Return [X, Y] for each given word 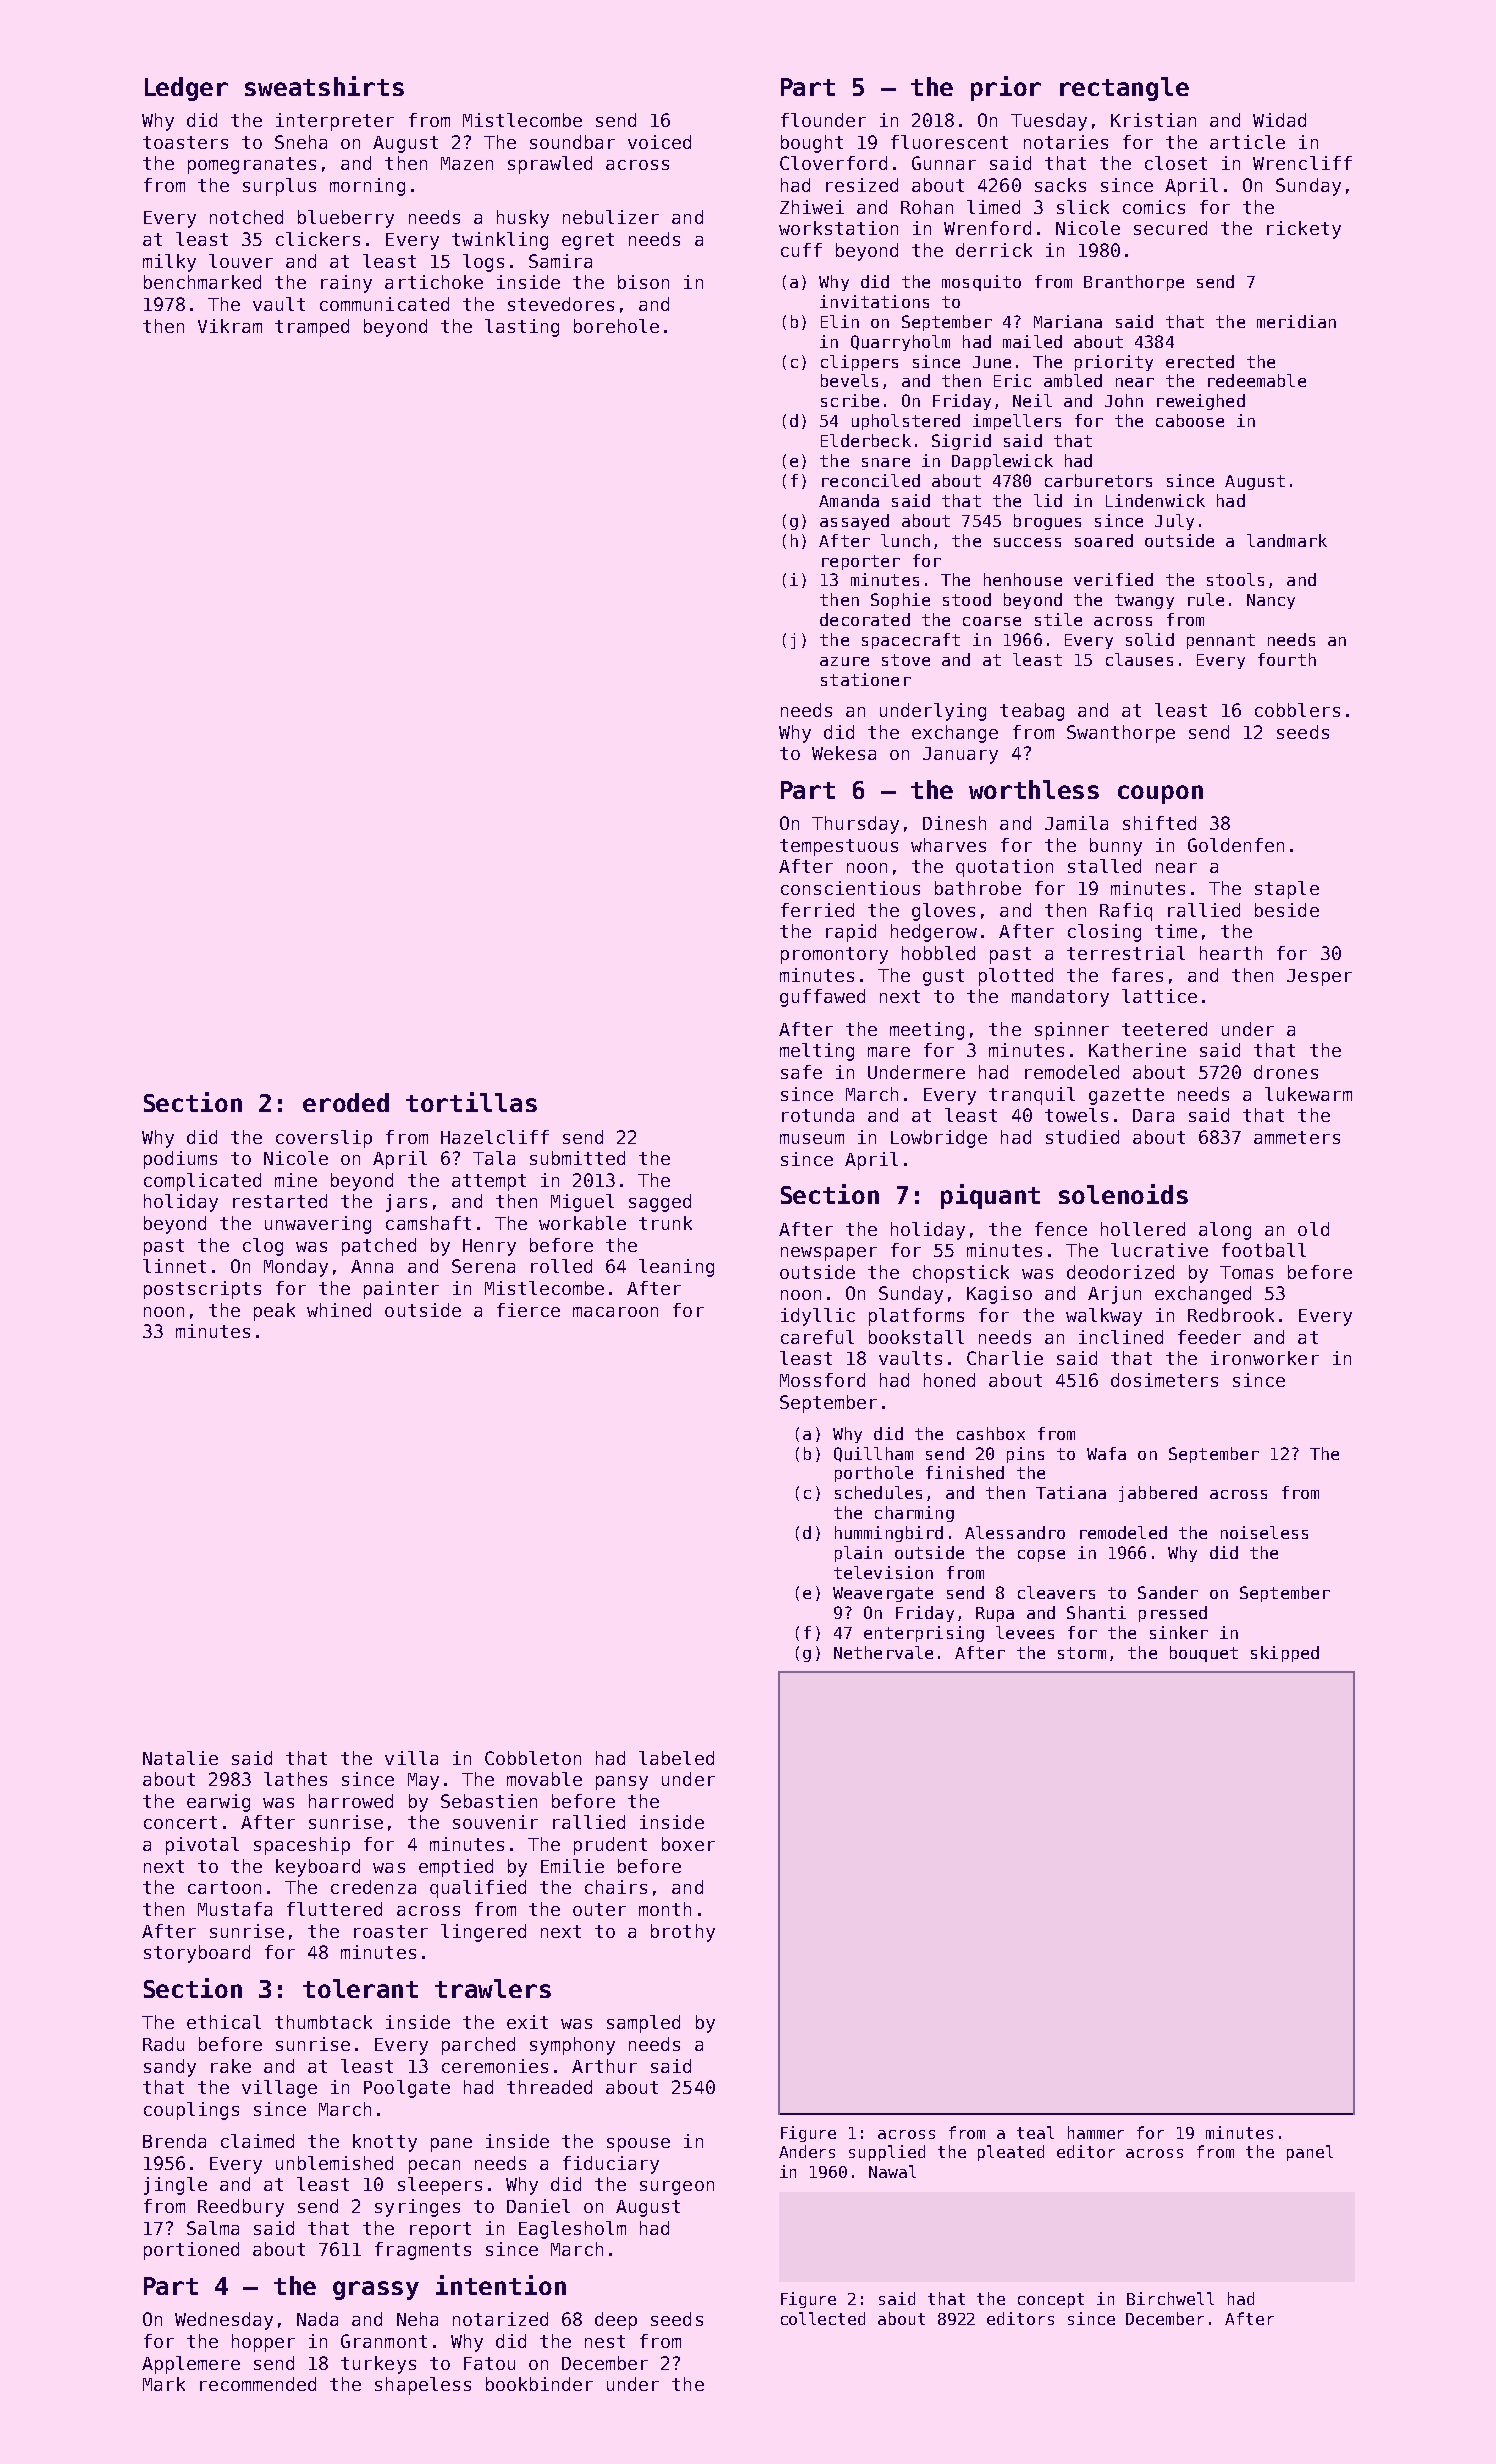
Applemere [191, 2365]
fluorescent [949, 142]
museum [812, 1139]
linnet [174, 1266]
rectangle [1124, 89]
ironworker [1265, 1358]
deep [616, 2321]
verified [1113, 579]
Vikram [230, 326]
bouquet [1204, 1654]
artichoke [434, 282]
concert [180, 1822]
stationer [866, 679]
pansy [622, 1783]
